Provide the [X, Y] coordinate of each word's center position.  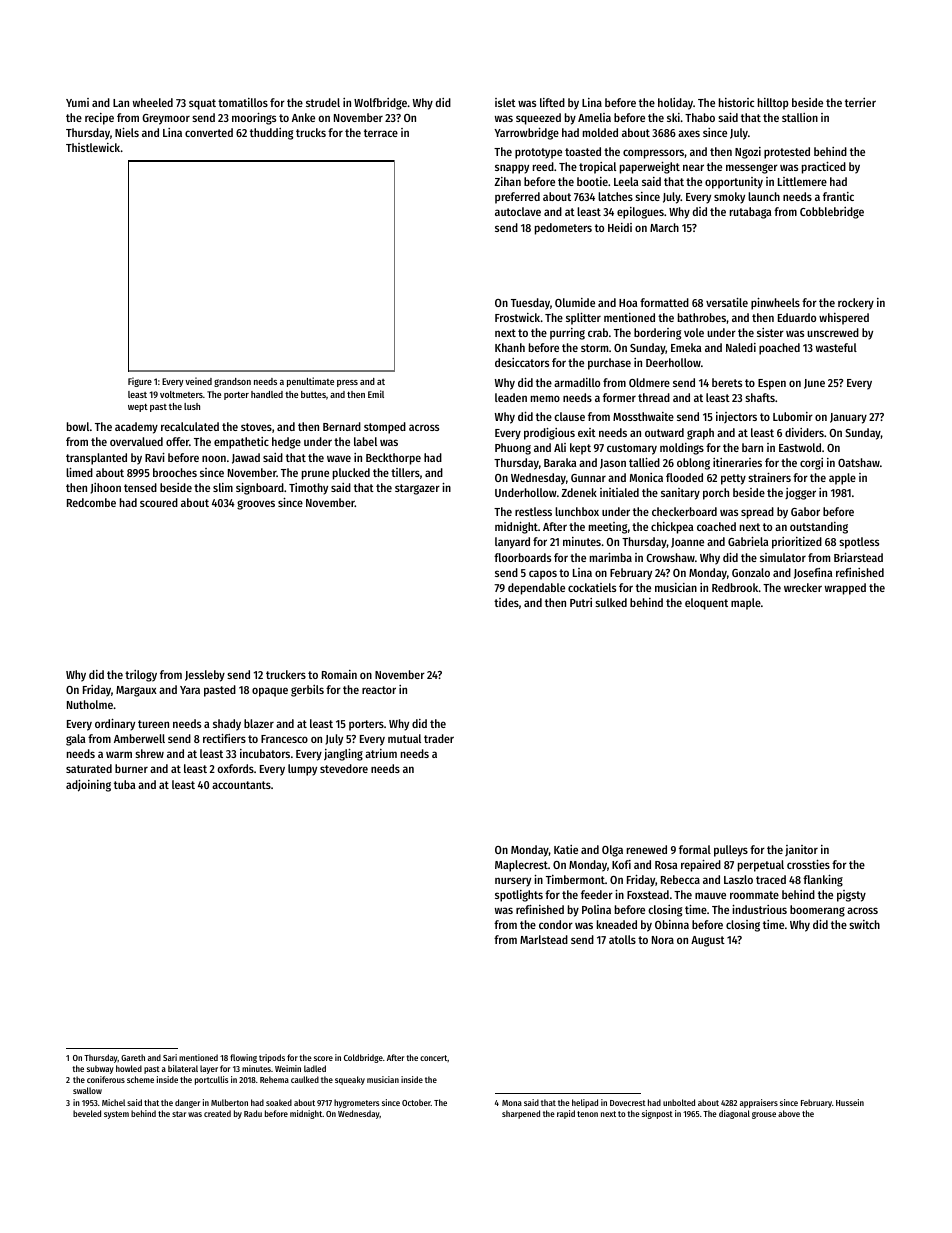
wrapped [845, 589]
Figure [140, 382]
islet [505, 102]
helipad [585, 1103]
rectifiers [224, 738]
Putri [581, 602]
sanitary [680, 494]
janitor [801, 850]
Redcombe [91, 502]
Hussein [850, 1102]
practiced [824, 168]
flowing [243, 1058]
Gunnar [588, 478]
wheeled [153, 102]
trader [439, 738]
